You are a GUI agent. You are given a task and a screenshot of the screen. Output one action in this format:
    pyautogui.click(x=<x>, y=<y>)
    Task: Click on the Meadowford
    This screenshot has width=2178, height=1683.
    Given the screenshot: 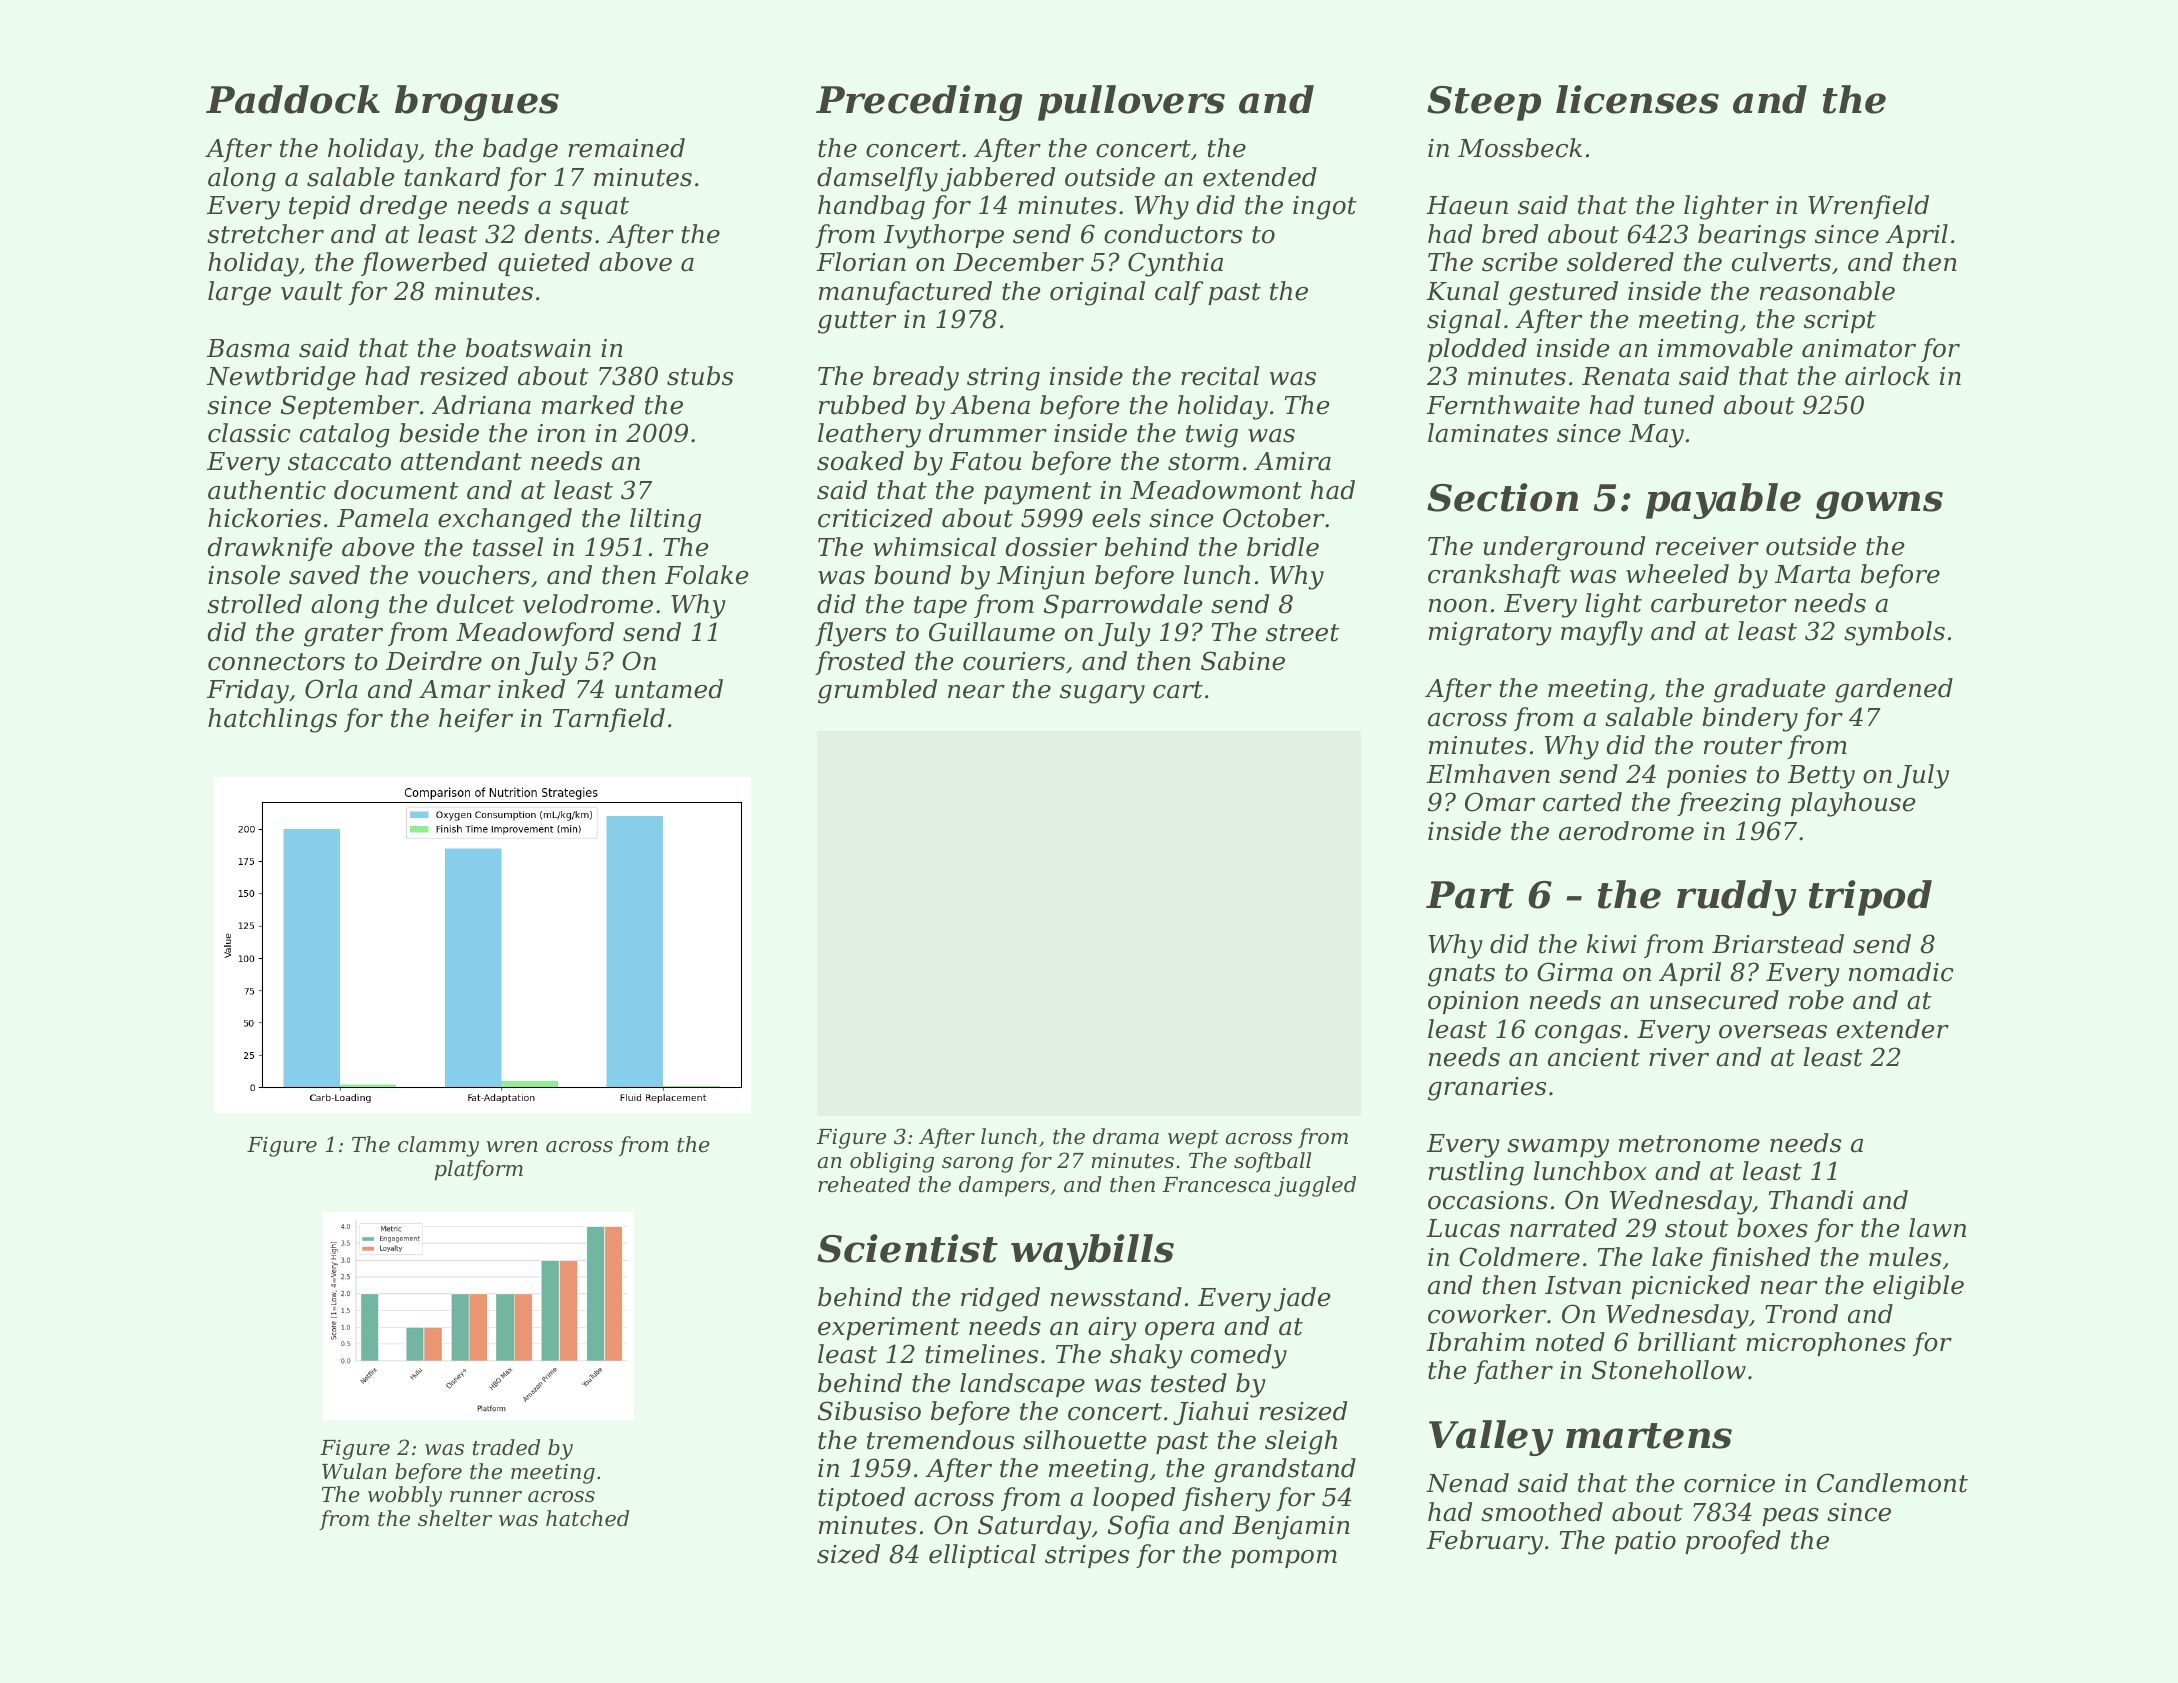 What is the action you would take?
    pyautogui.click(x=535, y=634)
